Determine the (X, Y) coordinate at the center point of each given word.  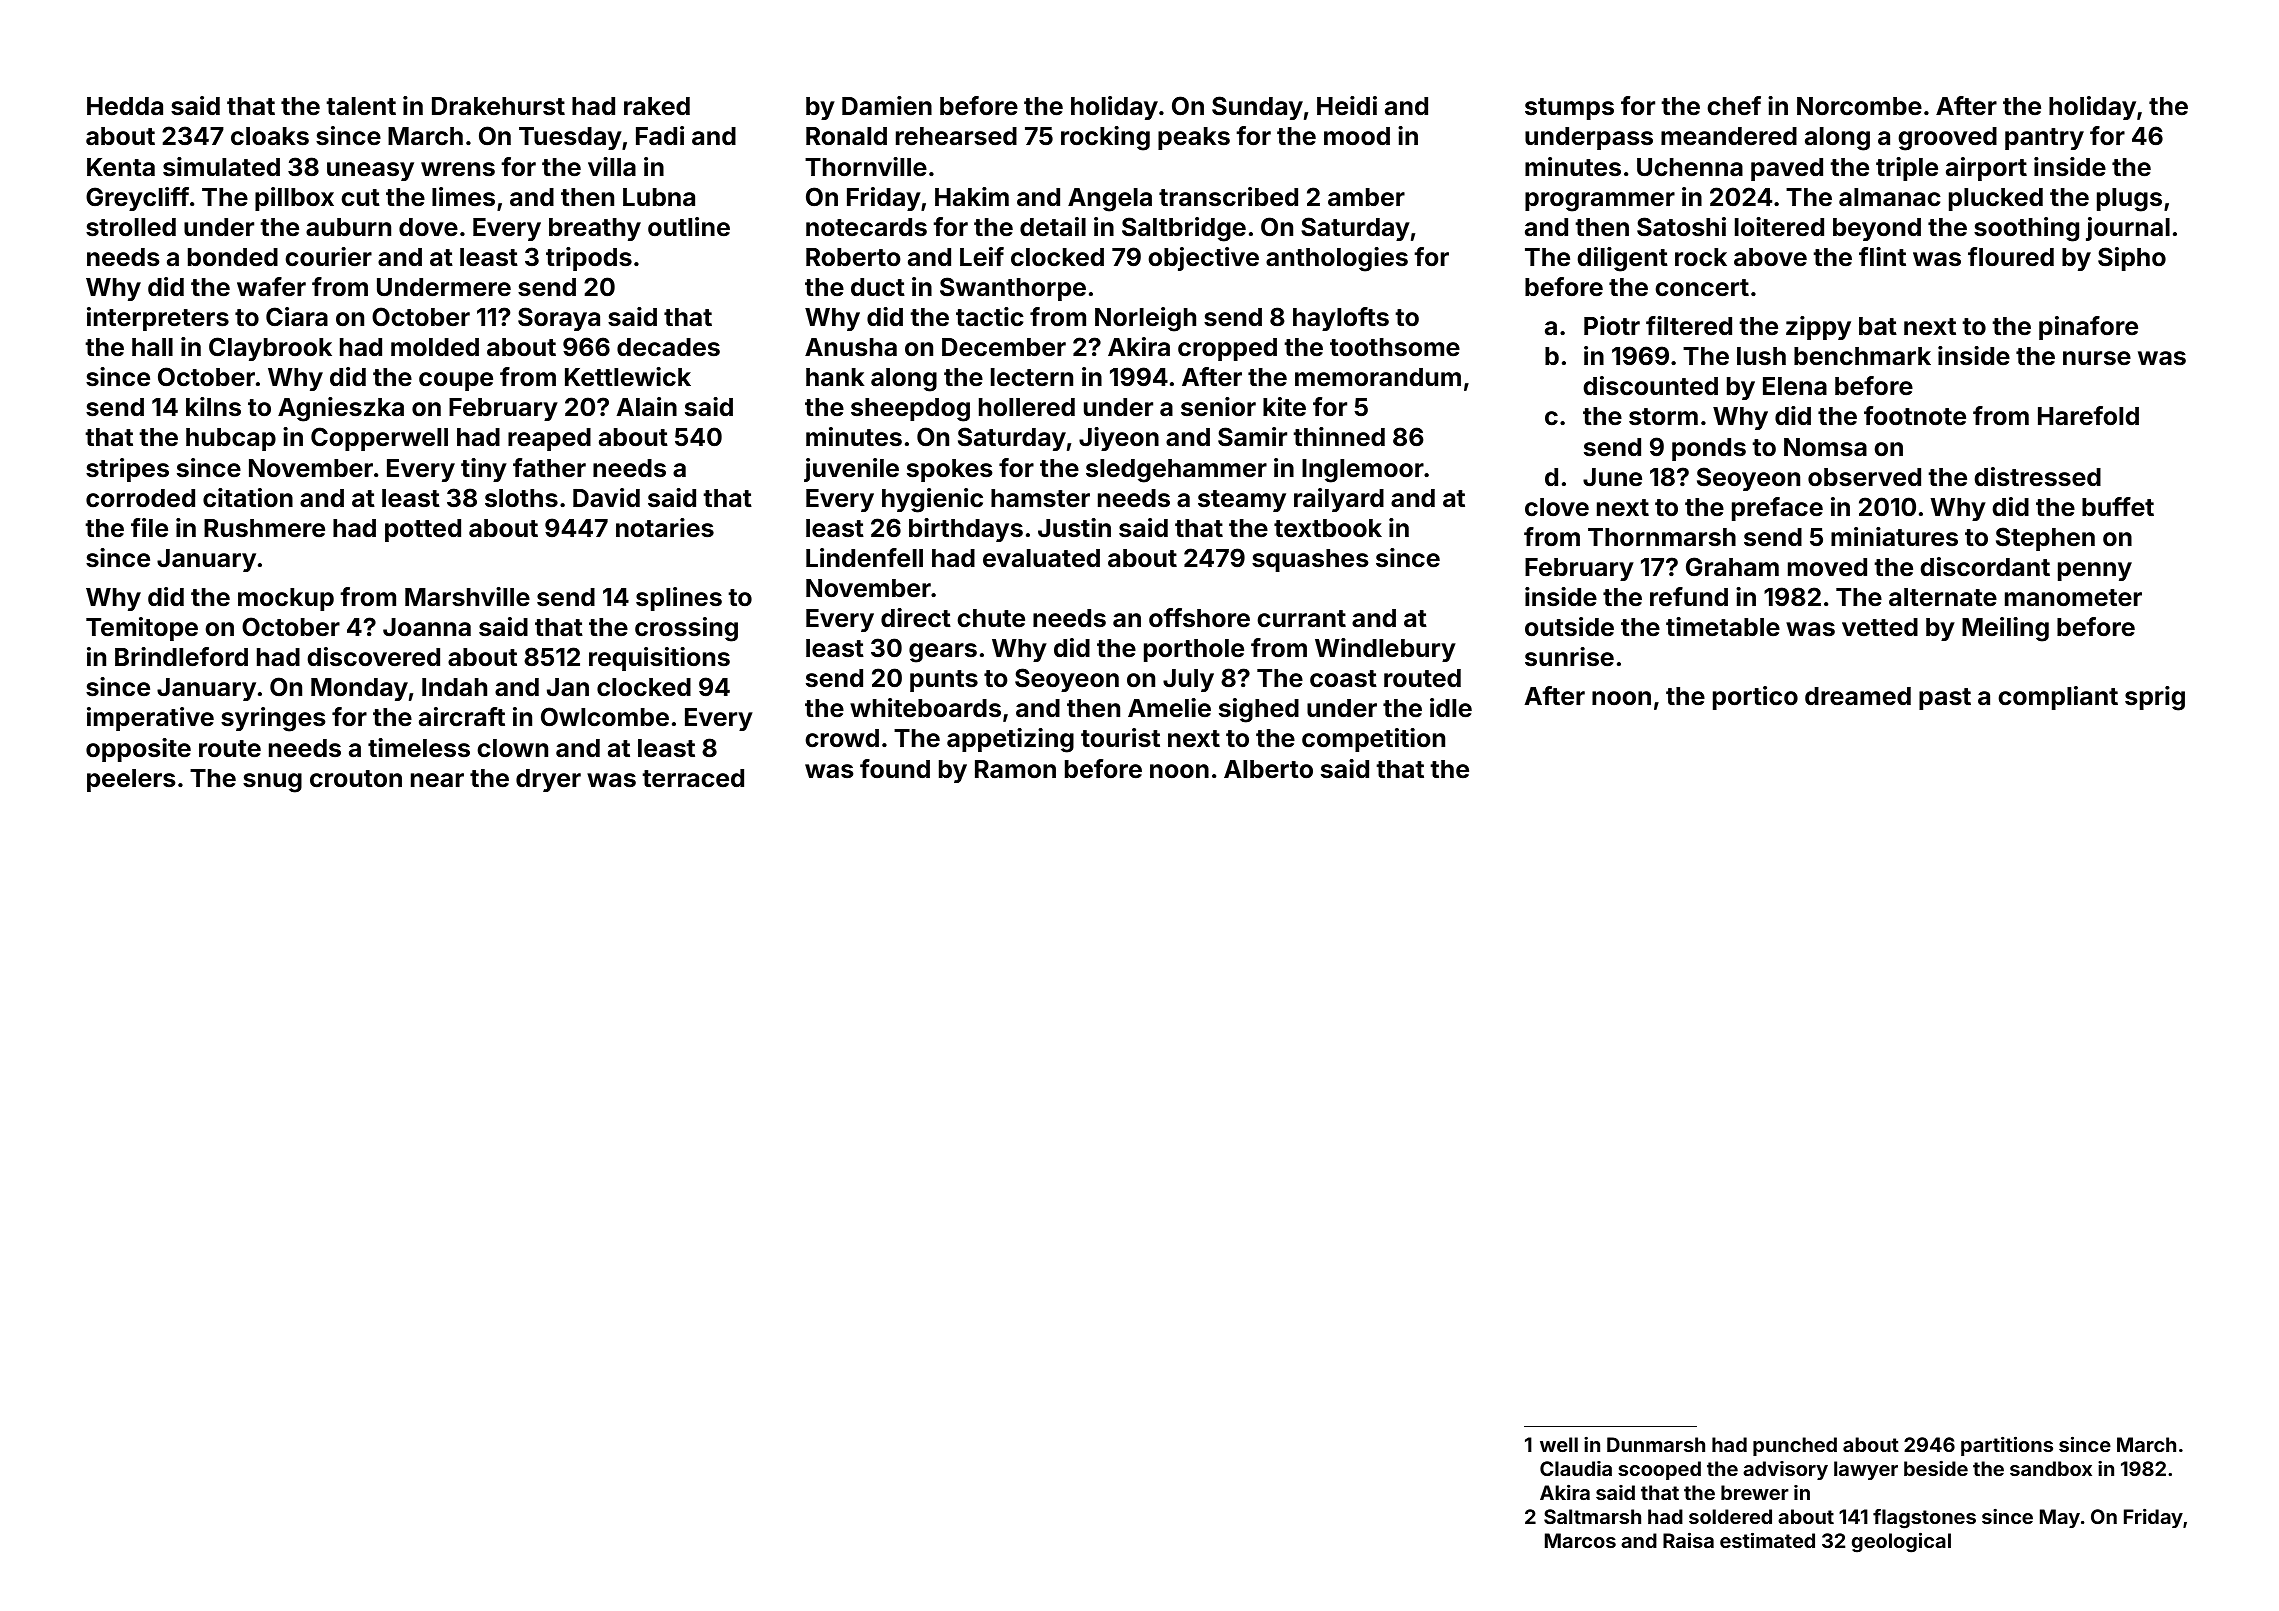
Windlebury (1385, 650)
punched (1795, 1446)
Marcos (1580, 1540)
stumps (1569, 109)
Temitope (142, 629)
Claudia (1576, 1468)
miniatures (1894, 537)
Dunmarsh (1656, 1444)
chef (1734, 106)
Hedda (125, 106)
